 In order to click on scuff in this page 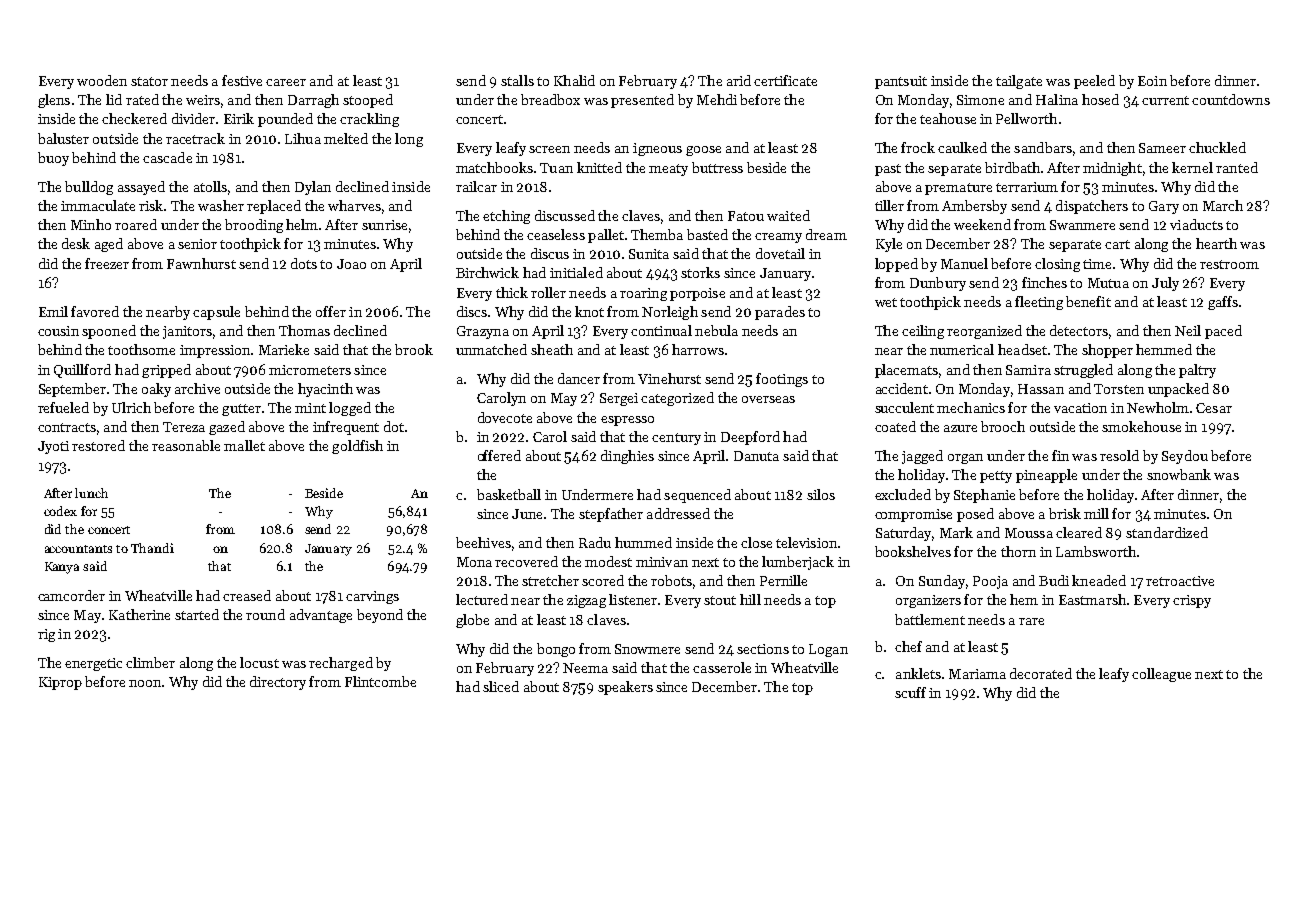, I will do `click(910, 692)`.
